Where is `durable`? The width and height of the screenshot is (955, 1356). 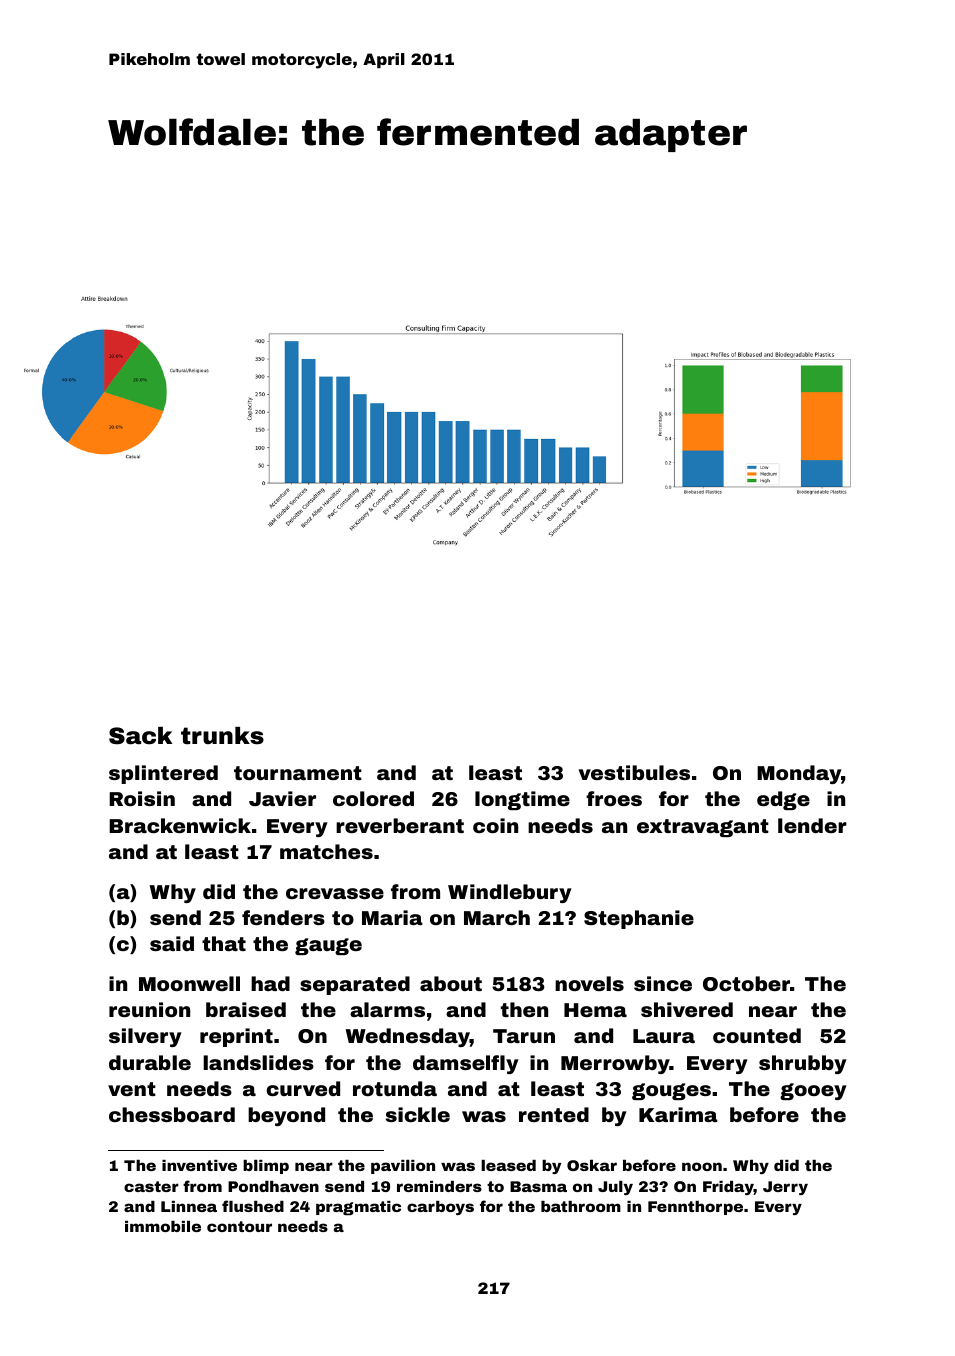
durable is located at coordinates (150, 1062).
